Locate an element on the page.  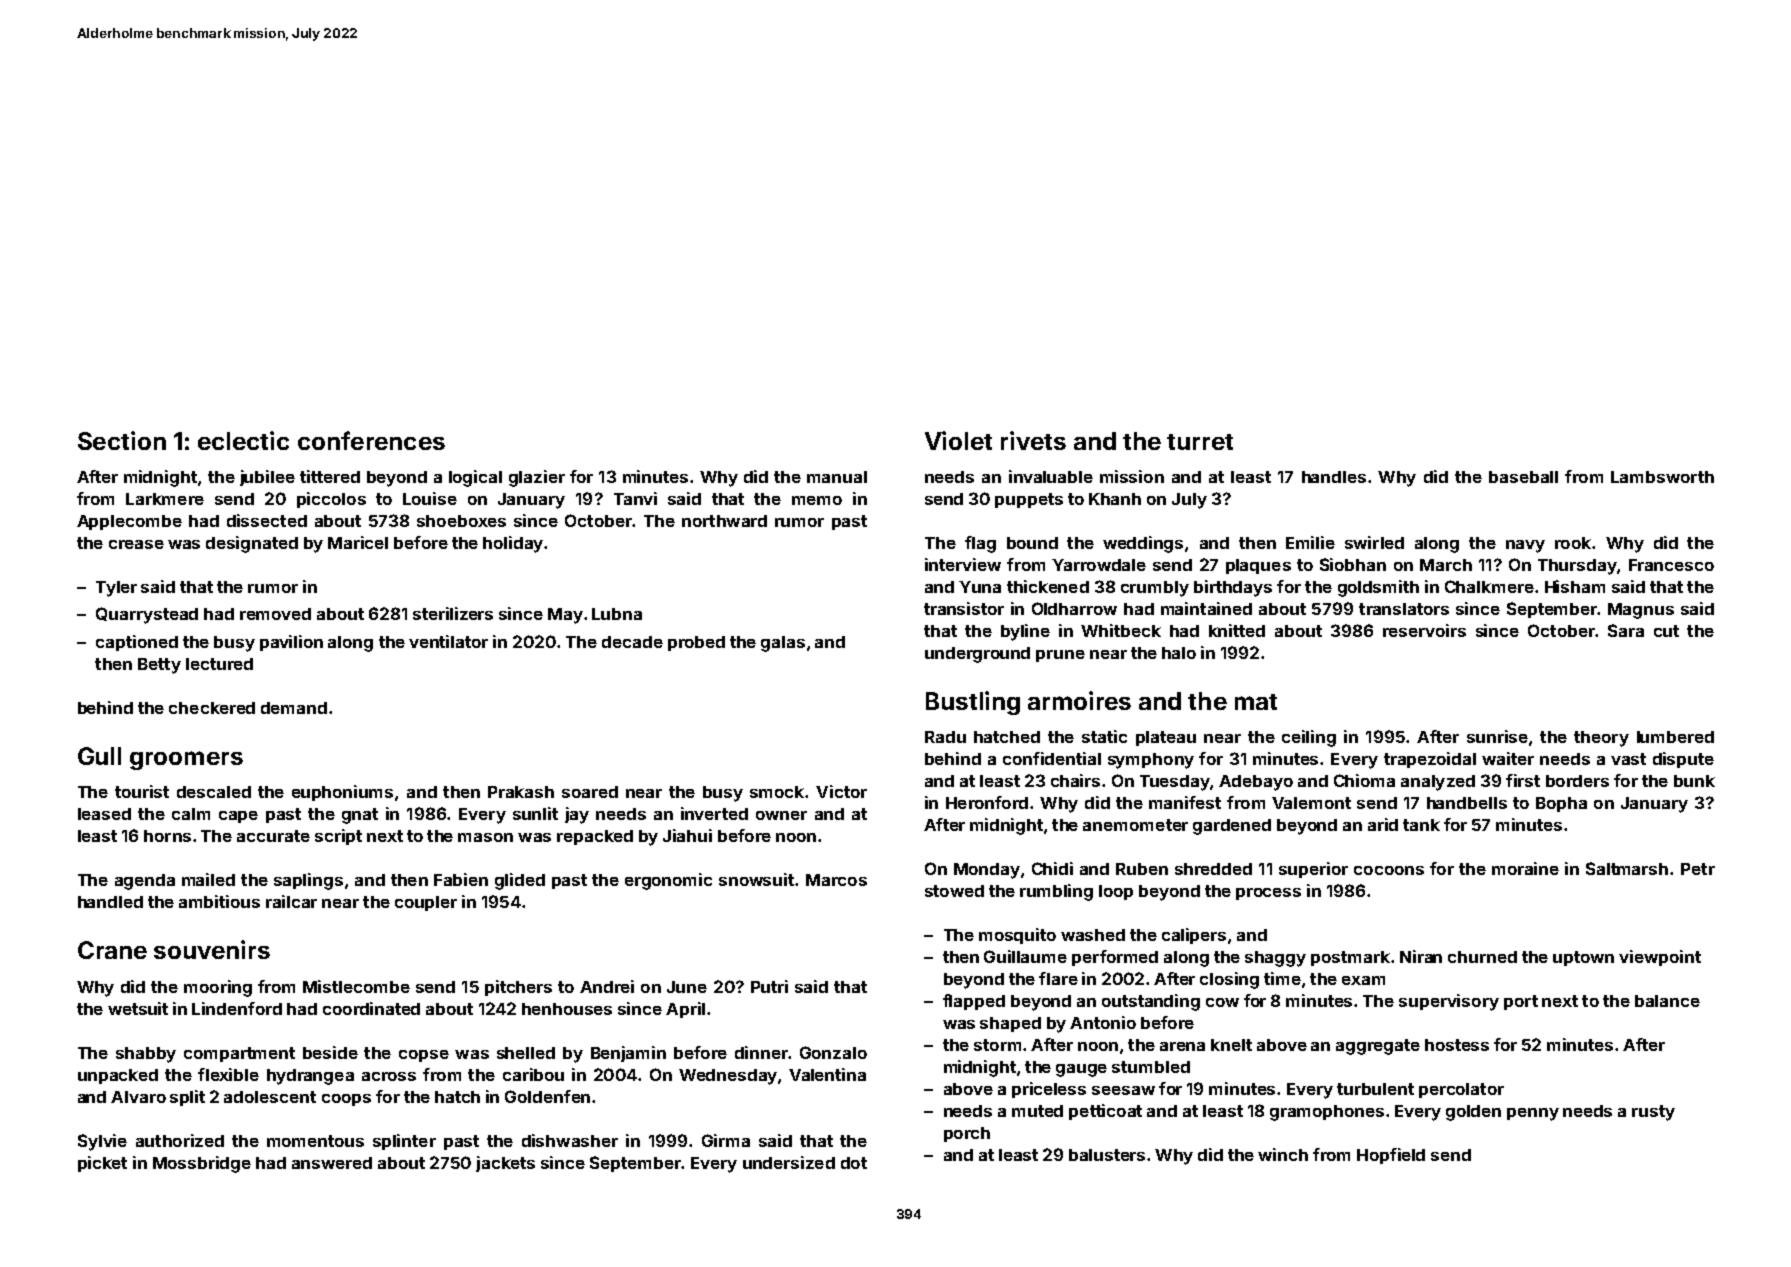
mason is located at coordinates (485, 837).
